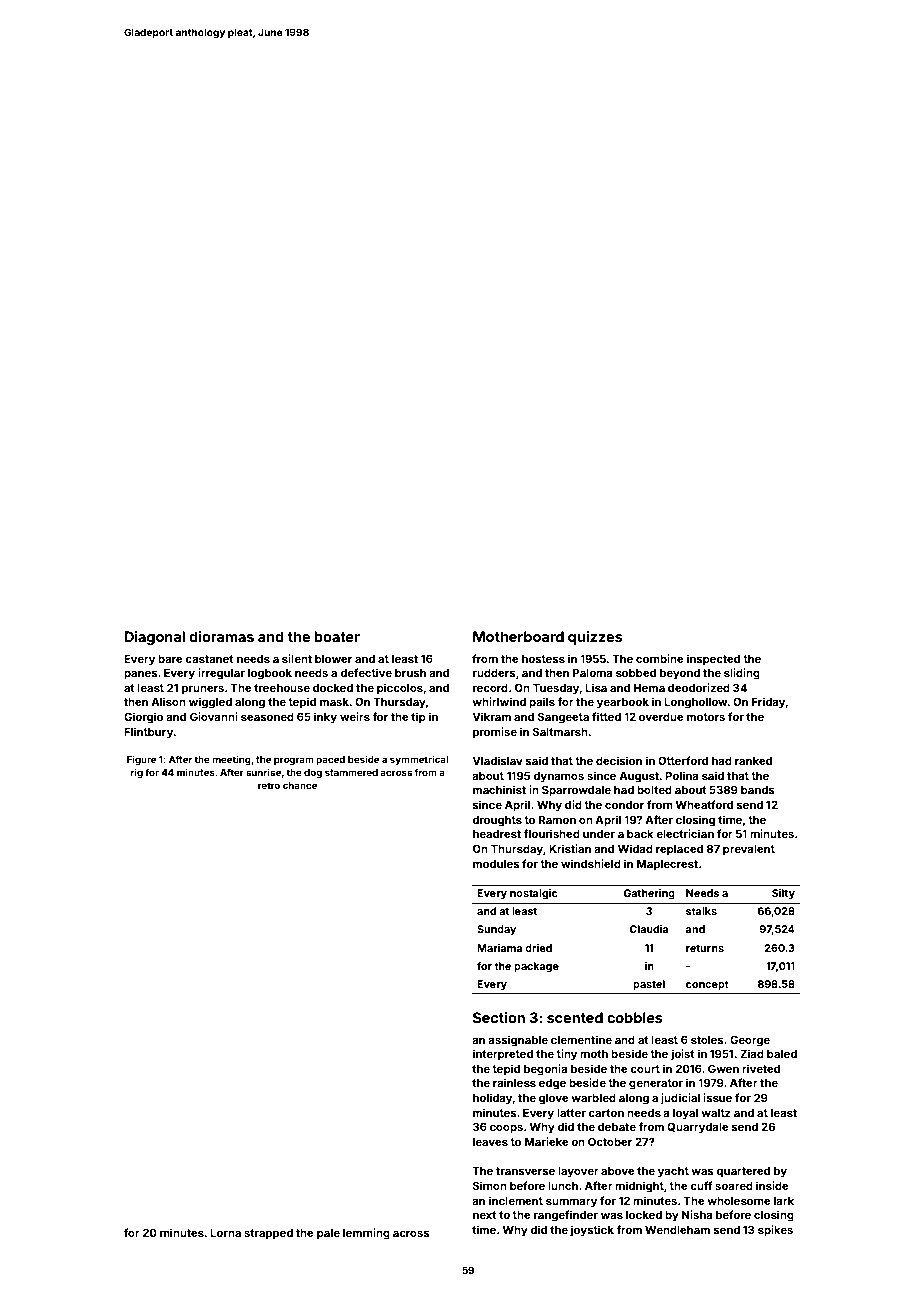  I want to click on assignable, so click(518, 1041).
